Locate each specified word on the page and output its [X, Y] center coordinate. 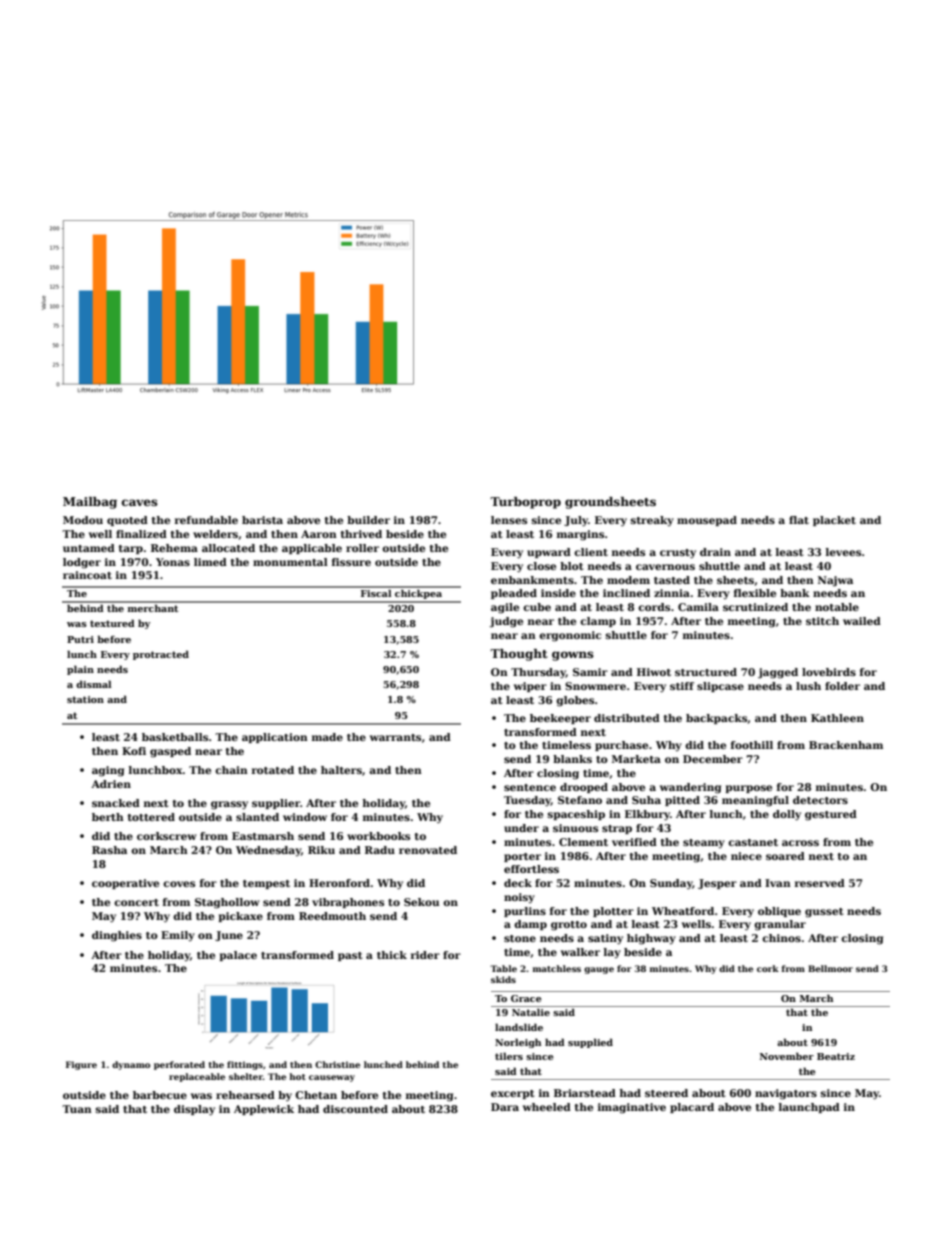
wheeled [547, 1107]
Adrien [111, 784]
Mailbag [90, 503]
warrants [395, 737]
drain [715, 552]
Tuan [77, 1109]
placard [692, 1108]
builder [368, 520]
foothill [752, 745]
